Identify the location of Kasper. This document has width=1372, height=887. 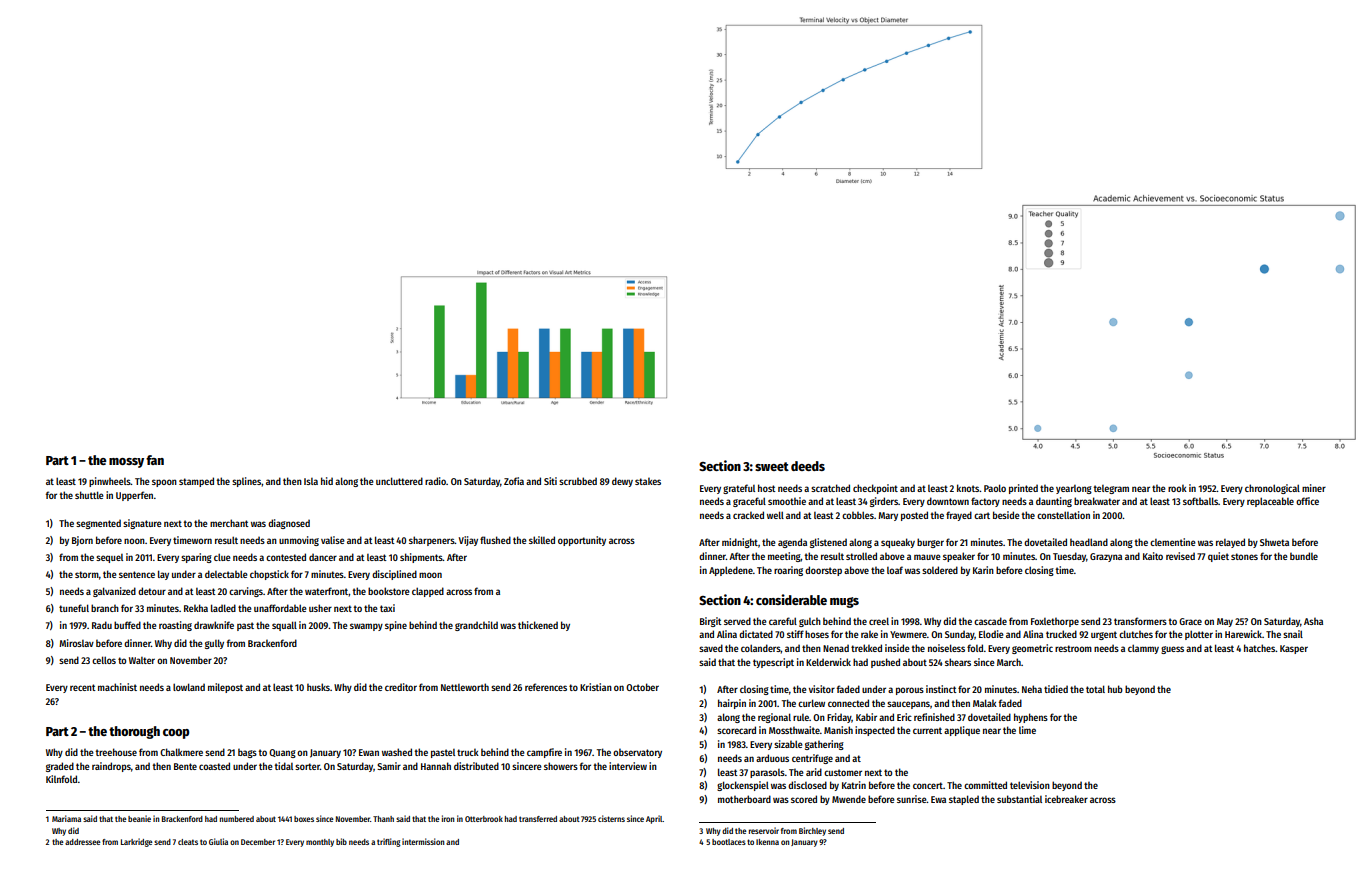
(1294, 649).
